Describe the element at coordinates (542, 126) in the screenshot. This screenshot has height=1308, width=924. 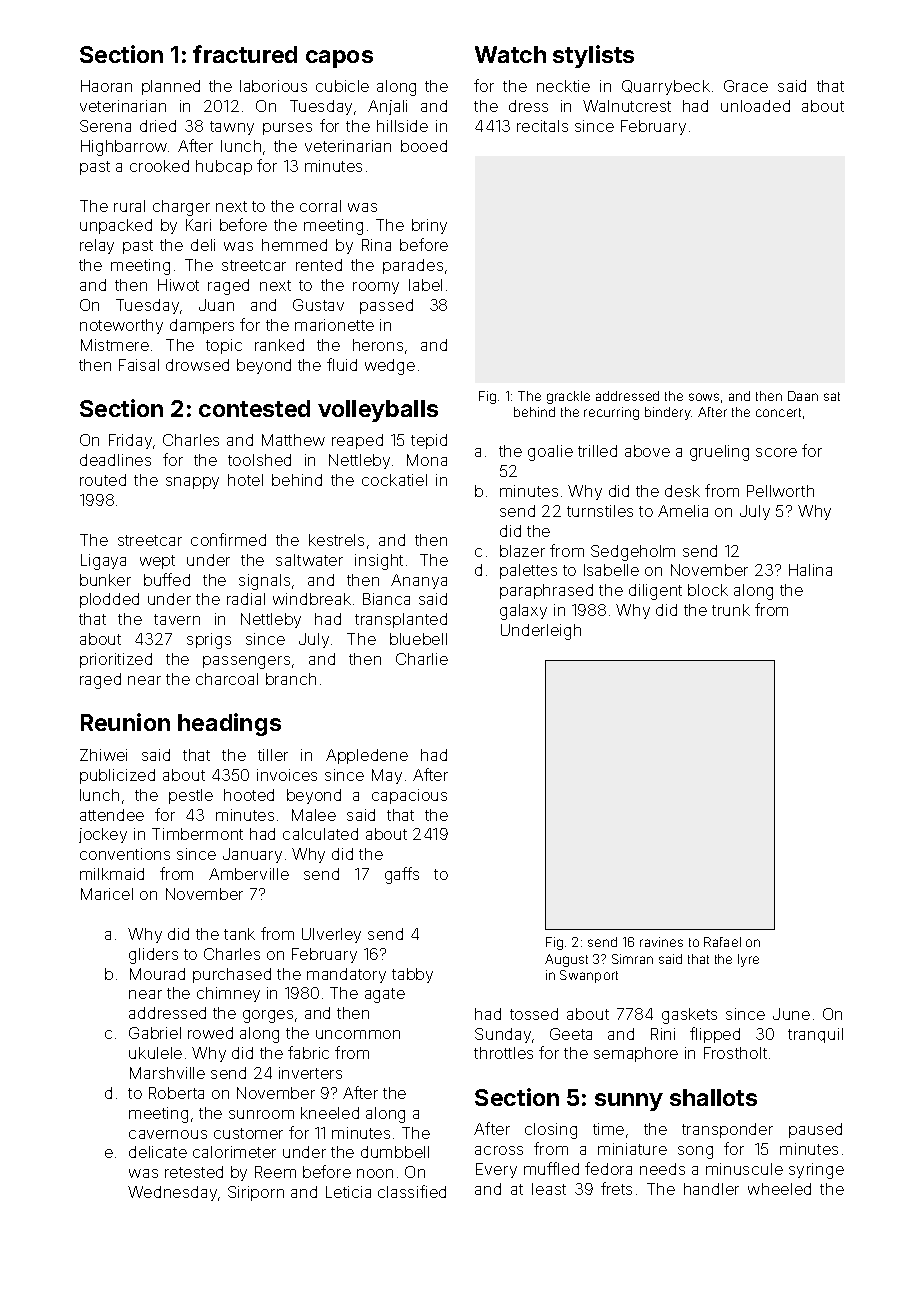
I see `recitals` at that location.
